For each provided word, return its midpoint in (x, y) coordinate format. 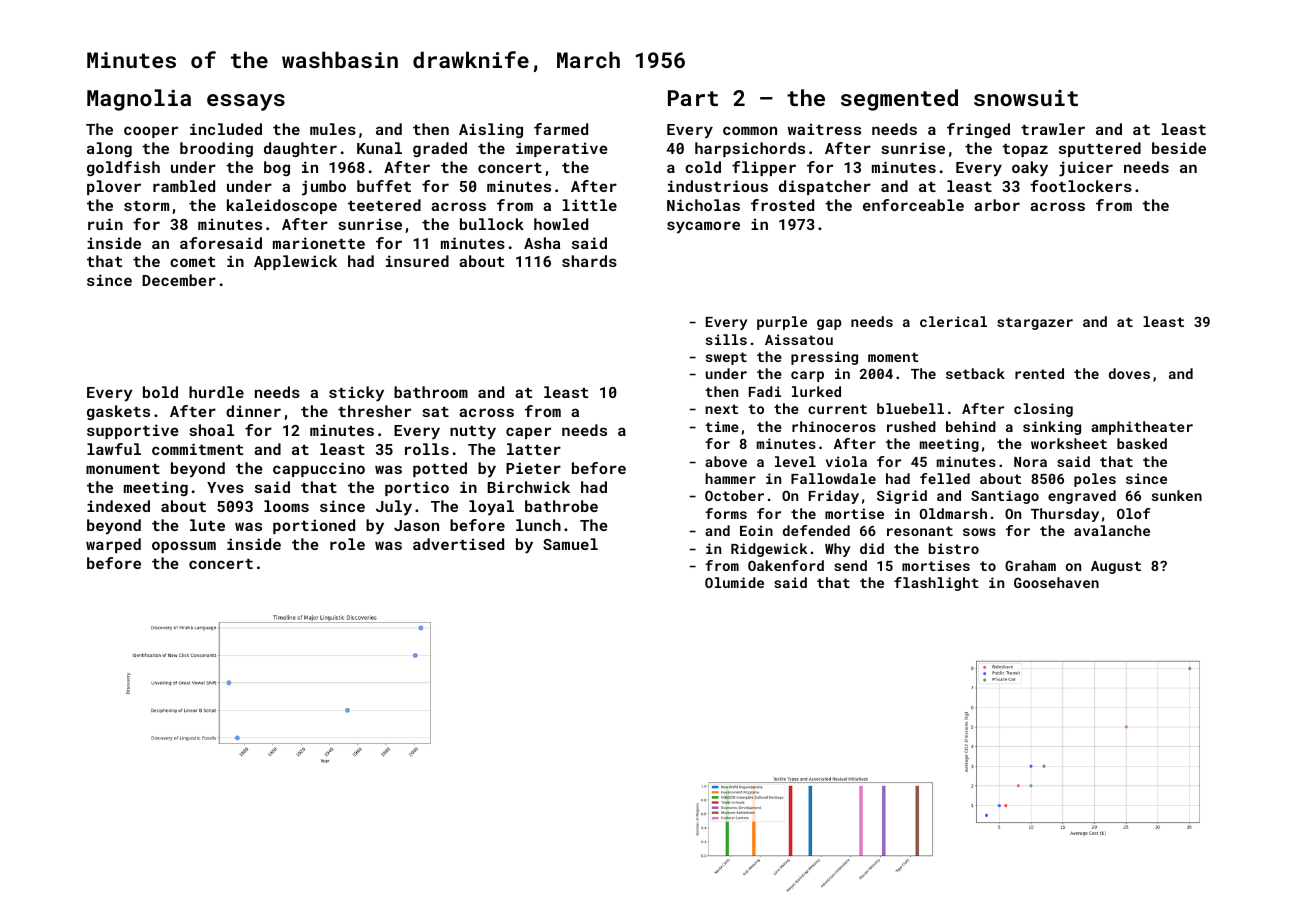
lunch (538, 525)
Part (693, 98)
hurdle (216, 392)
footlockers (1081, 186)
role (347, 544)
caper (528, 433)
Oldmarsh (953, 513)
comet (192, 262)
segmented (899, 100)
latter (534, 449)
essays (246, 102)
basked (1142, 443)
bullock (492, 224)
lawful (114, 449)
